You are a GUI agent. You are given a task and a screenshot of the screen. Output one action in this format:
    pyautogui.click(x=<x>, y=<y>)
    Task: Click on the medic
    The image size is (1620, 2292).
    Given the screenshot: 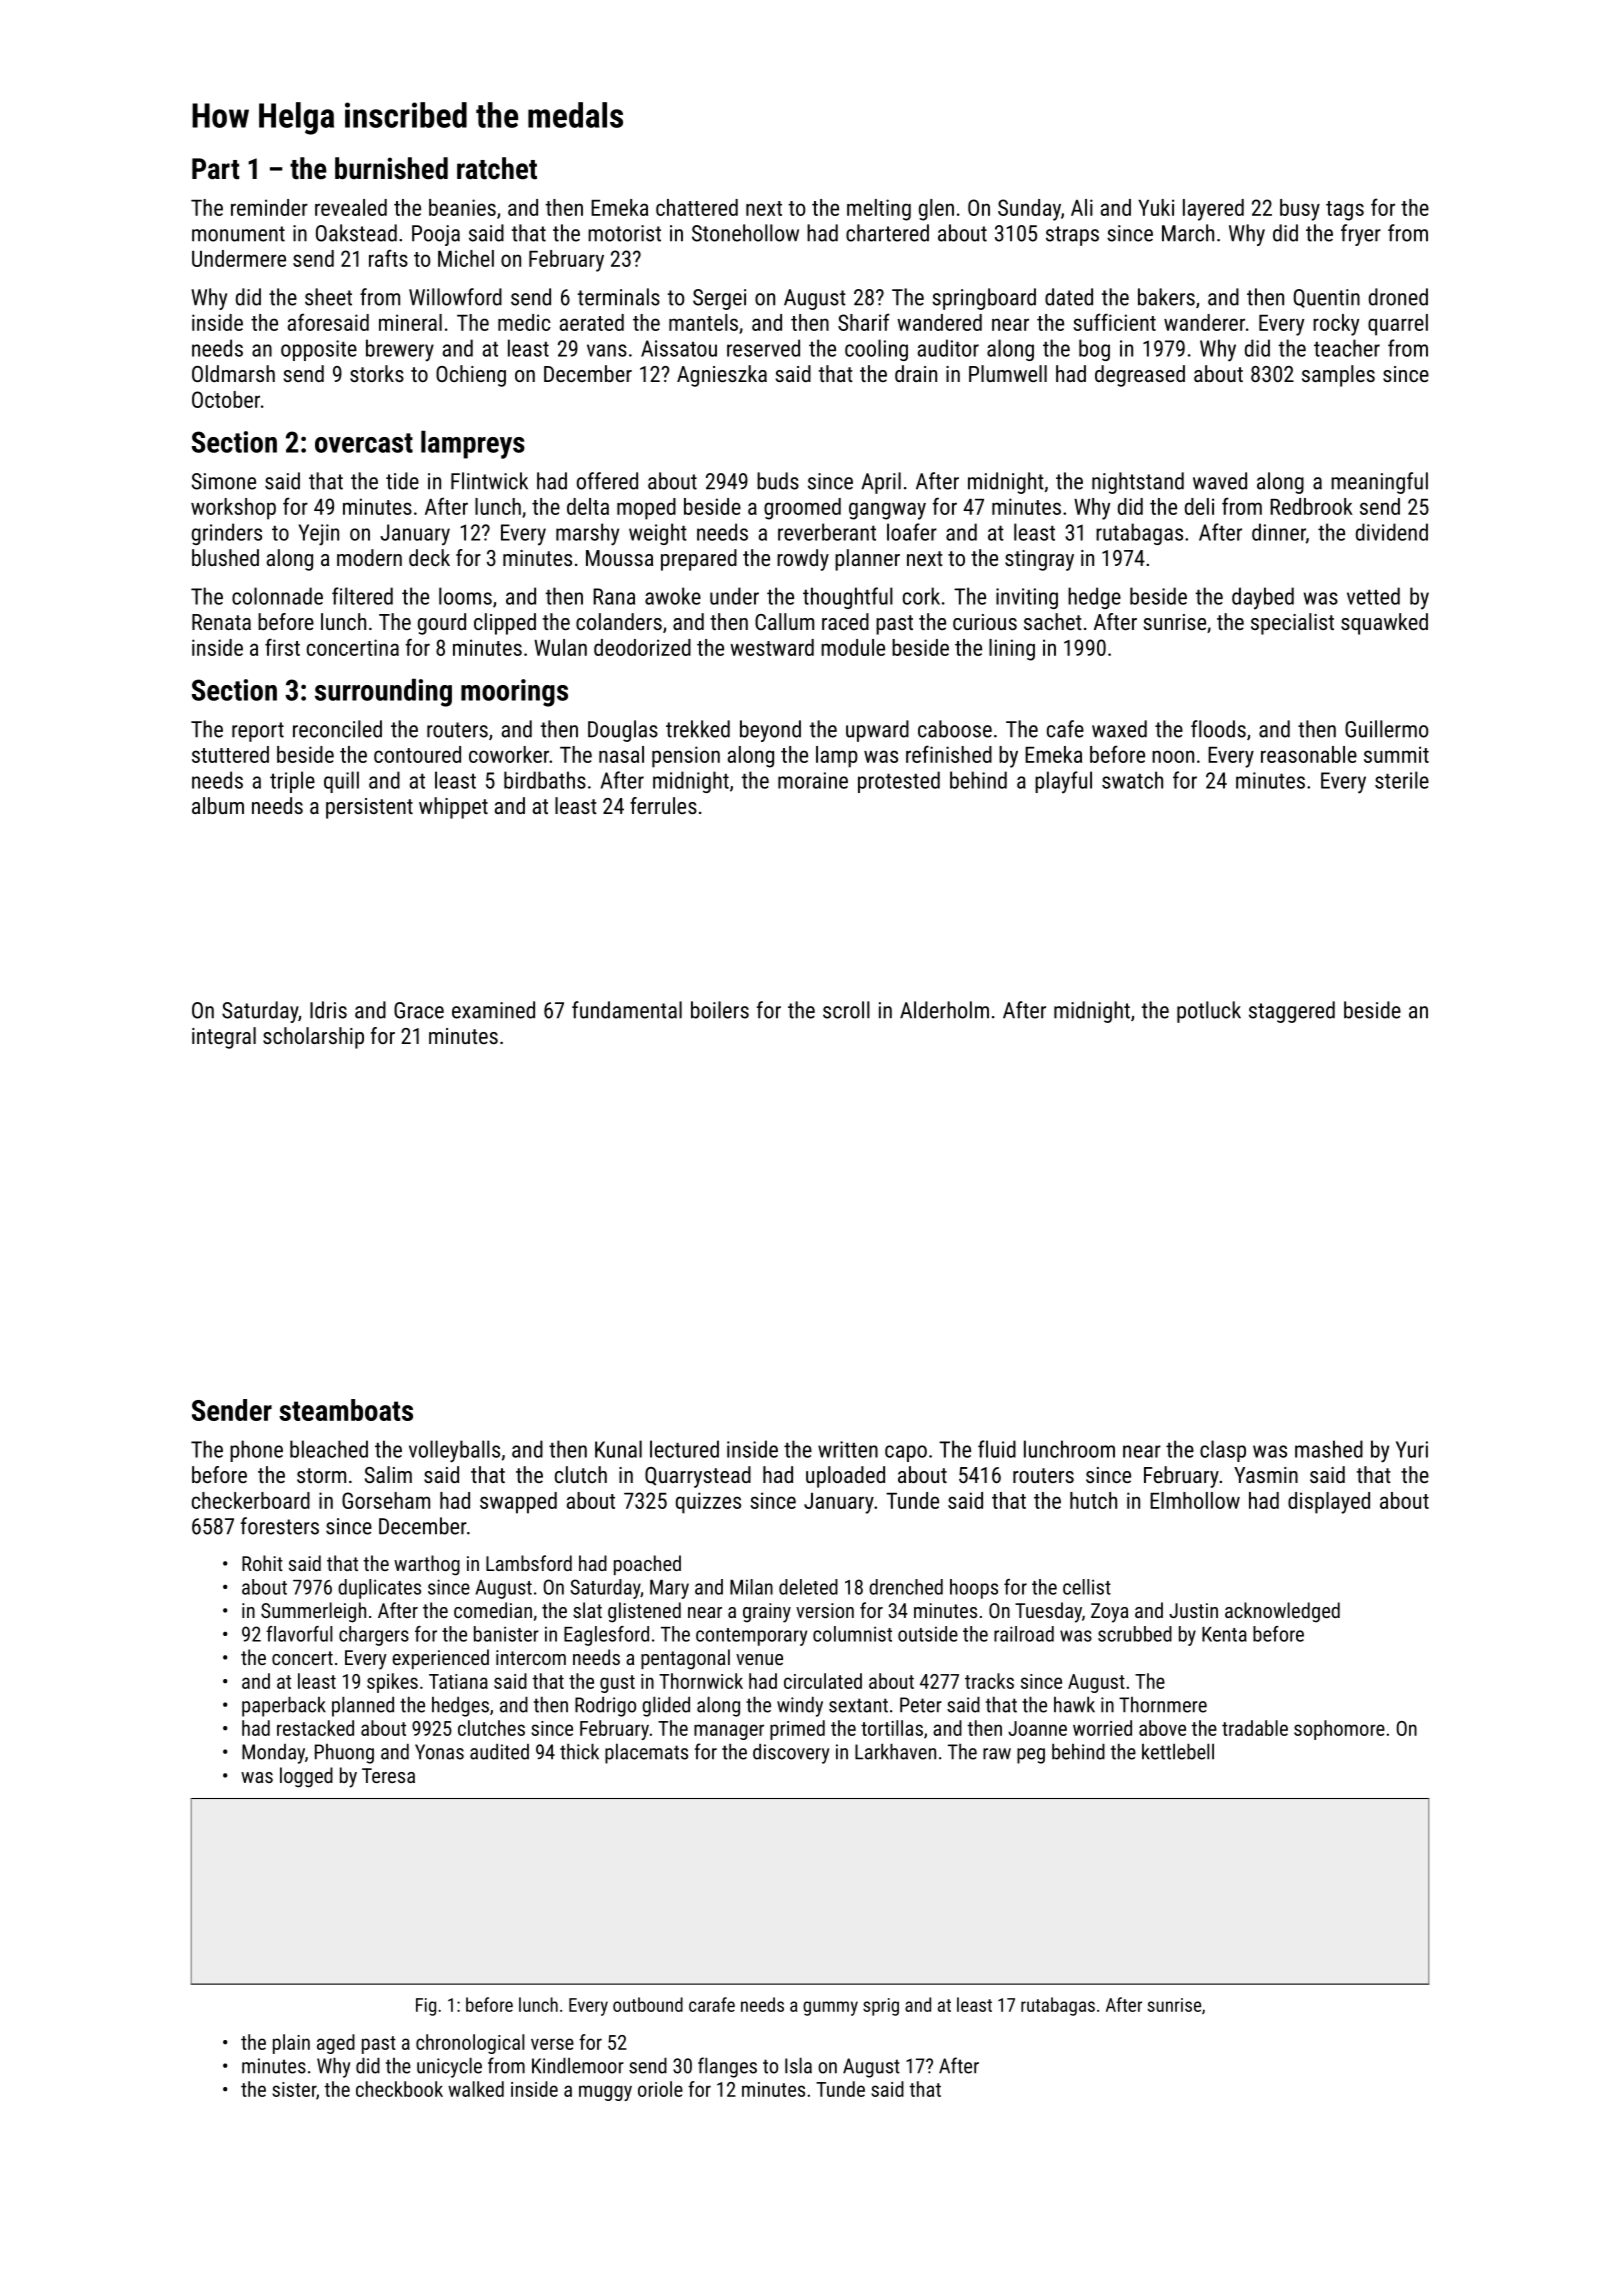 What is the action you would take?
    pyautogui.click(x=524, y=322)
